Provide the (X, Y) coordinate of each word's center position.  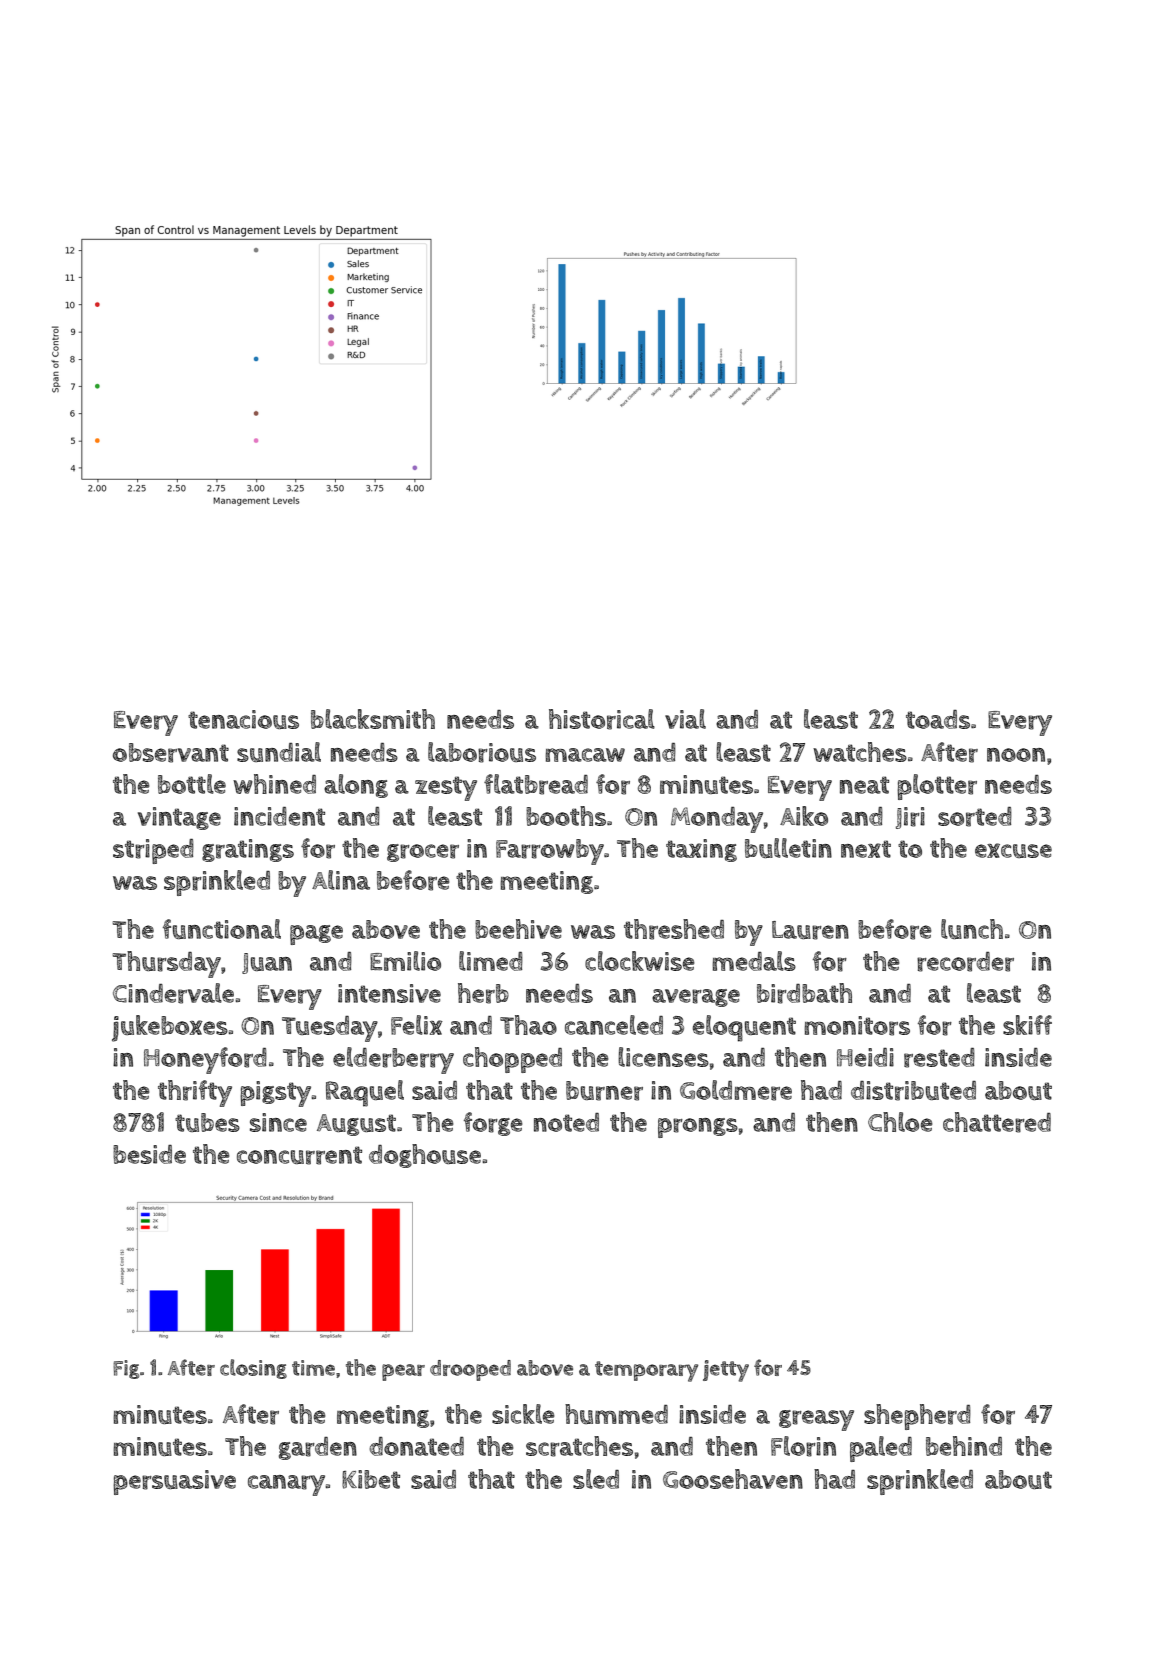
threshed (674, 929)
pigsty (276, 1094)
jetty (726, 1371)
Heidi (865, 1057)
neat (864, 785)
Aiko (804, 816)
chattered (997, 1122)
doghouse (425, 1156)
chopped (512, 1060)
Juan (267, 963)
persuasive (174, 1482)
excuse (1013, 850)
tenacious (243, 719)
